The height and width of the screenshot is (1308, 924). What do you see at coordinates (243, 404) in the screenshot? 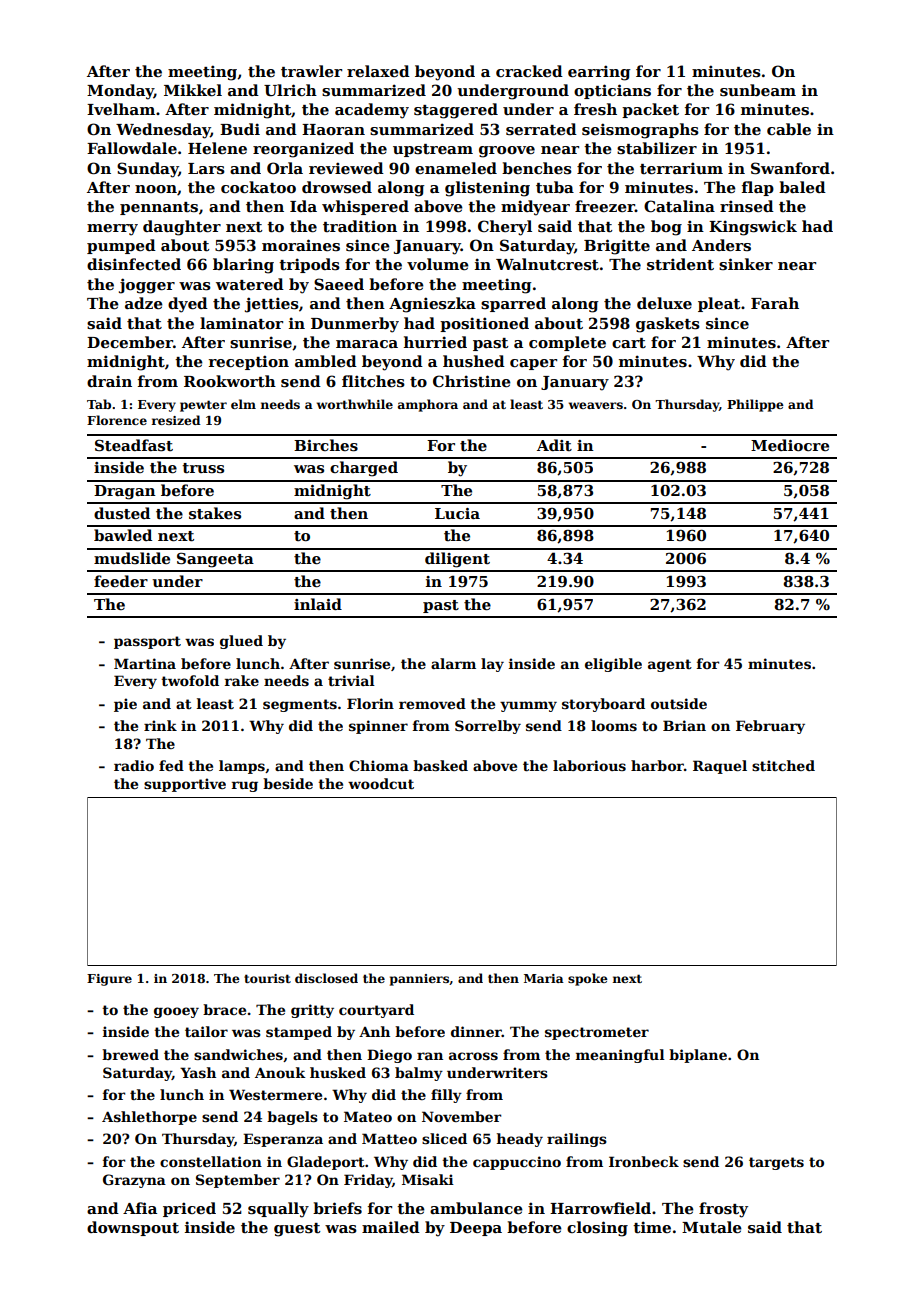
I see `elm` at bounding box center [243, 404].
